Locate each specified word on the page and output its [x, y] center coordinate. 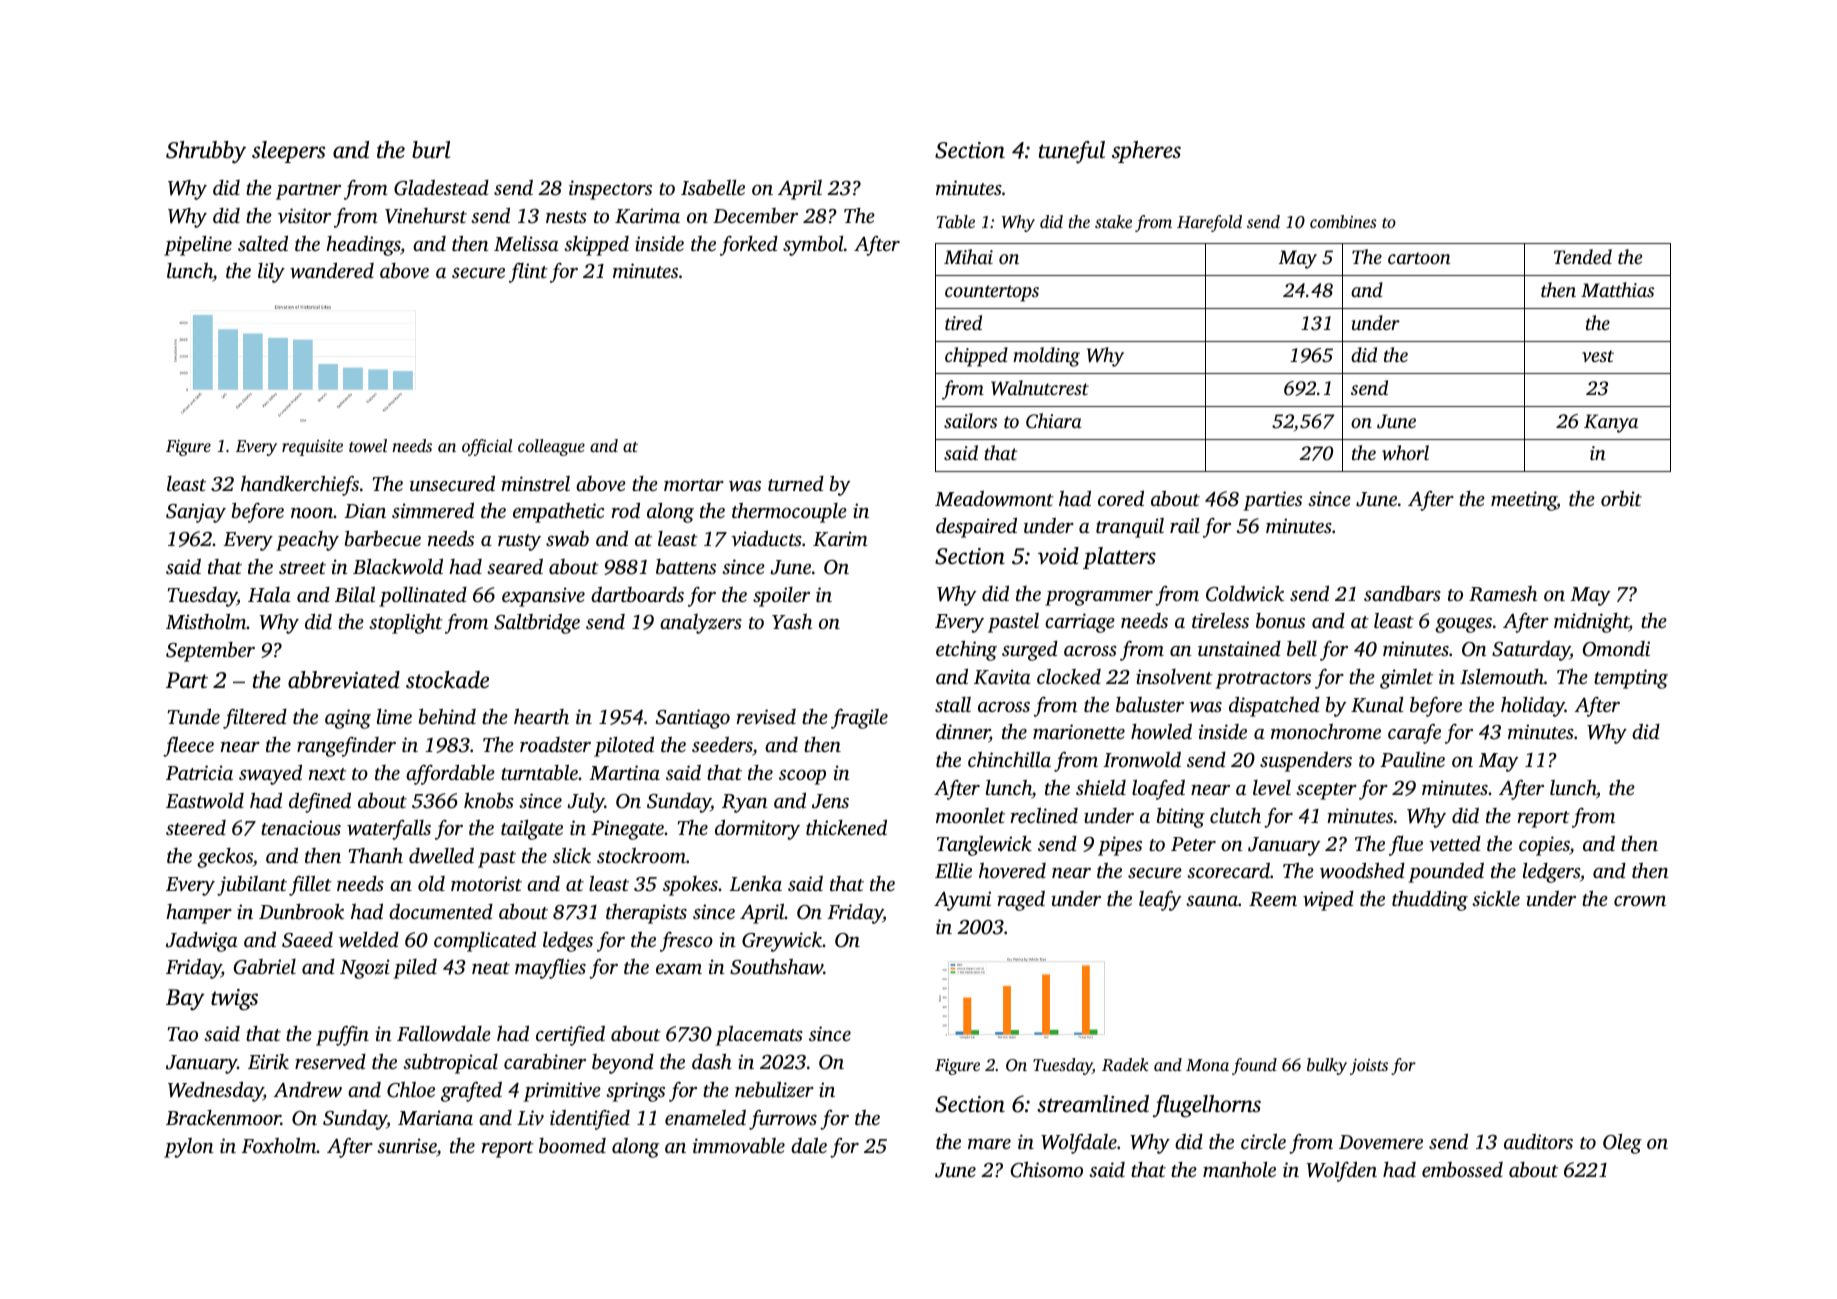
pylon [189, 1148]
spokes [690, 886]
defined [320, 802]
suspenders [1306, 762]
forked [749, 246]
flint [528, 273]
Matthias [1617, 289]
